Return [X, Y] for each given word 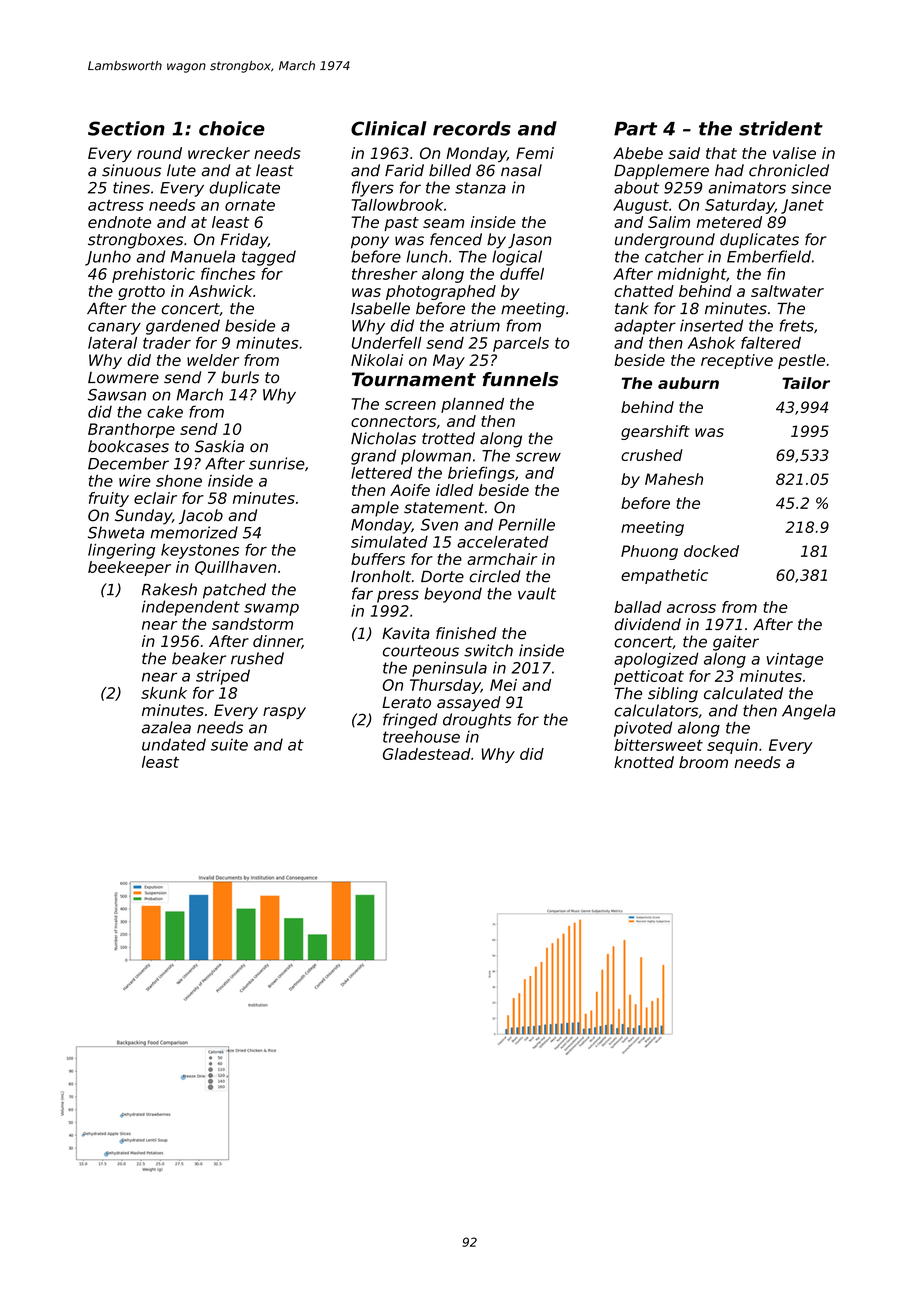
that [721, 153]
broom [703, 762]
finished [466, 633]
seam [443, 223]
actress [116, 205]
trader [167, 343]
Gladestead [427, 754]
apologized [656, 660]
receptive [737, 361]
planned [472, 405]
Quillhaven [235, 568]
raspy [284, 713]
